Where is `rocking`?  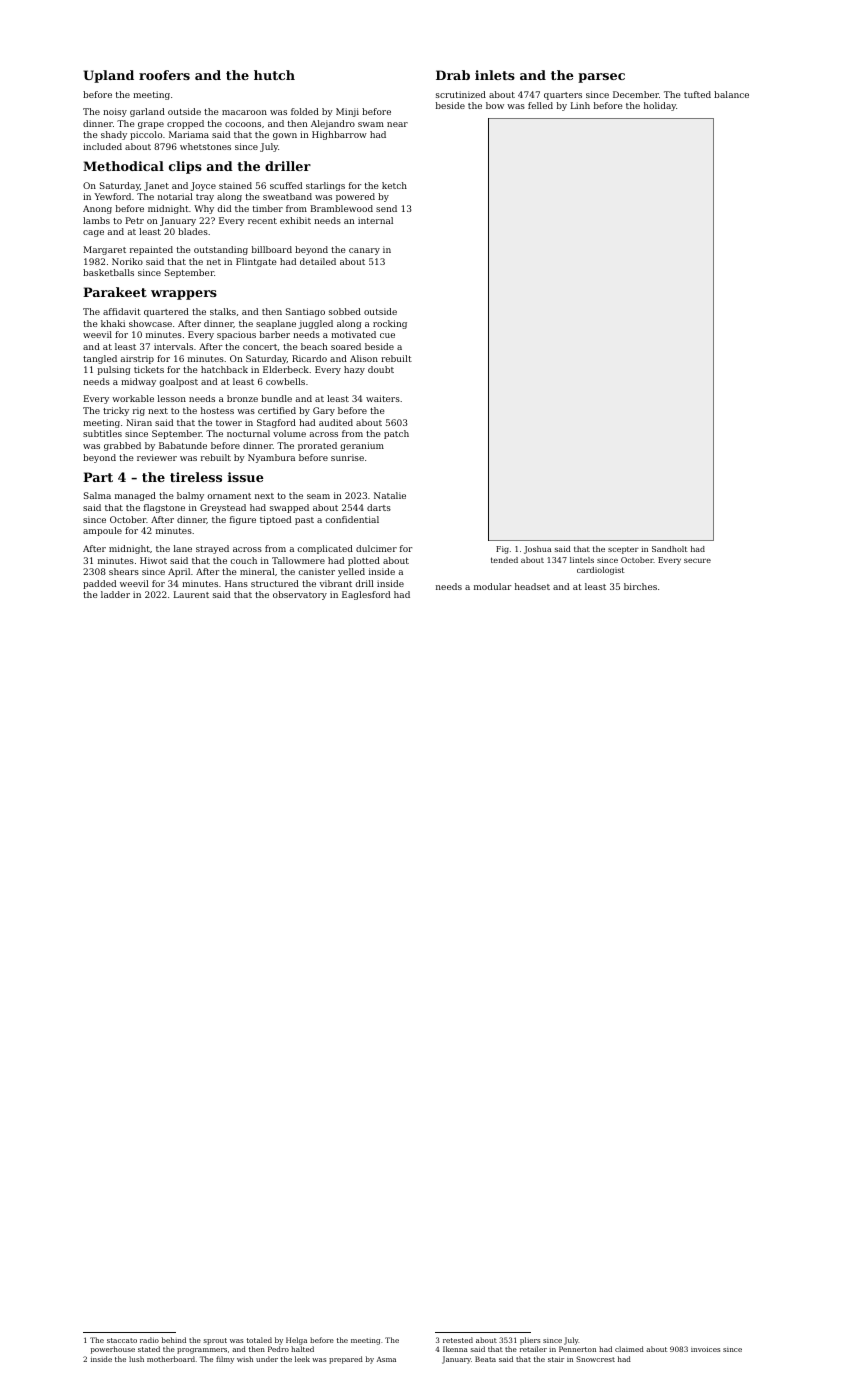
rocking is located at coordinates (390, 324).
